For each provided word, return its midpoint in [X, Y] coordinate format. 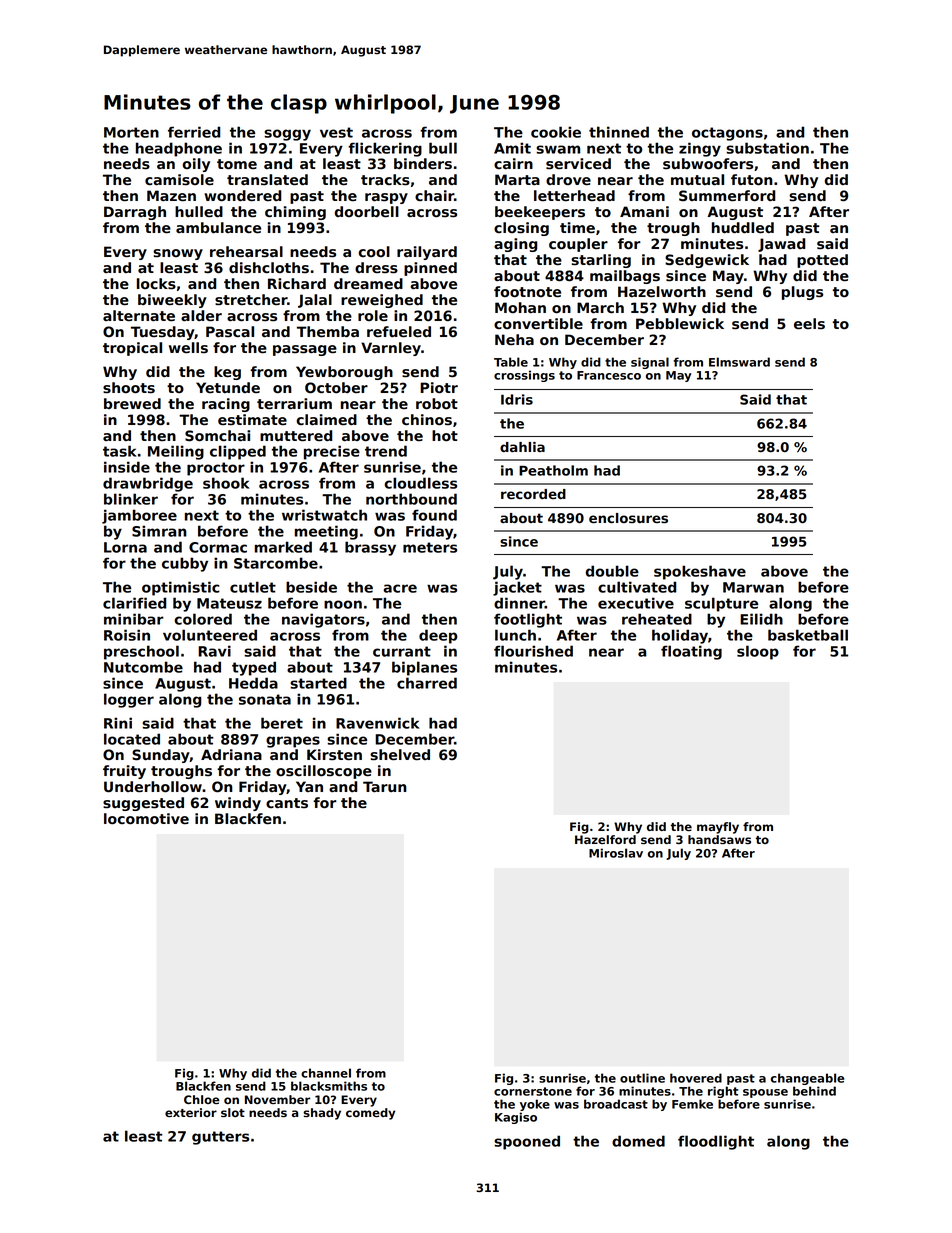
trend [386, 451]
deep [438, 636]
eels [809, 324]
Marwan [753, 587]
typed [254, 668]
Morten [131, 132]
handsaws [719, 839]
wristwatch [324, 515]
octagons [727, 134]
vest [336, 132]
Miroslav [616, 853]
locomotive [146, 818]
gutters [220, 1138]
